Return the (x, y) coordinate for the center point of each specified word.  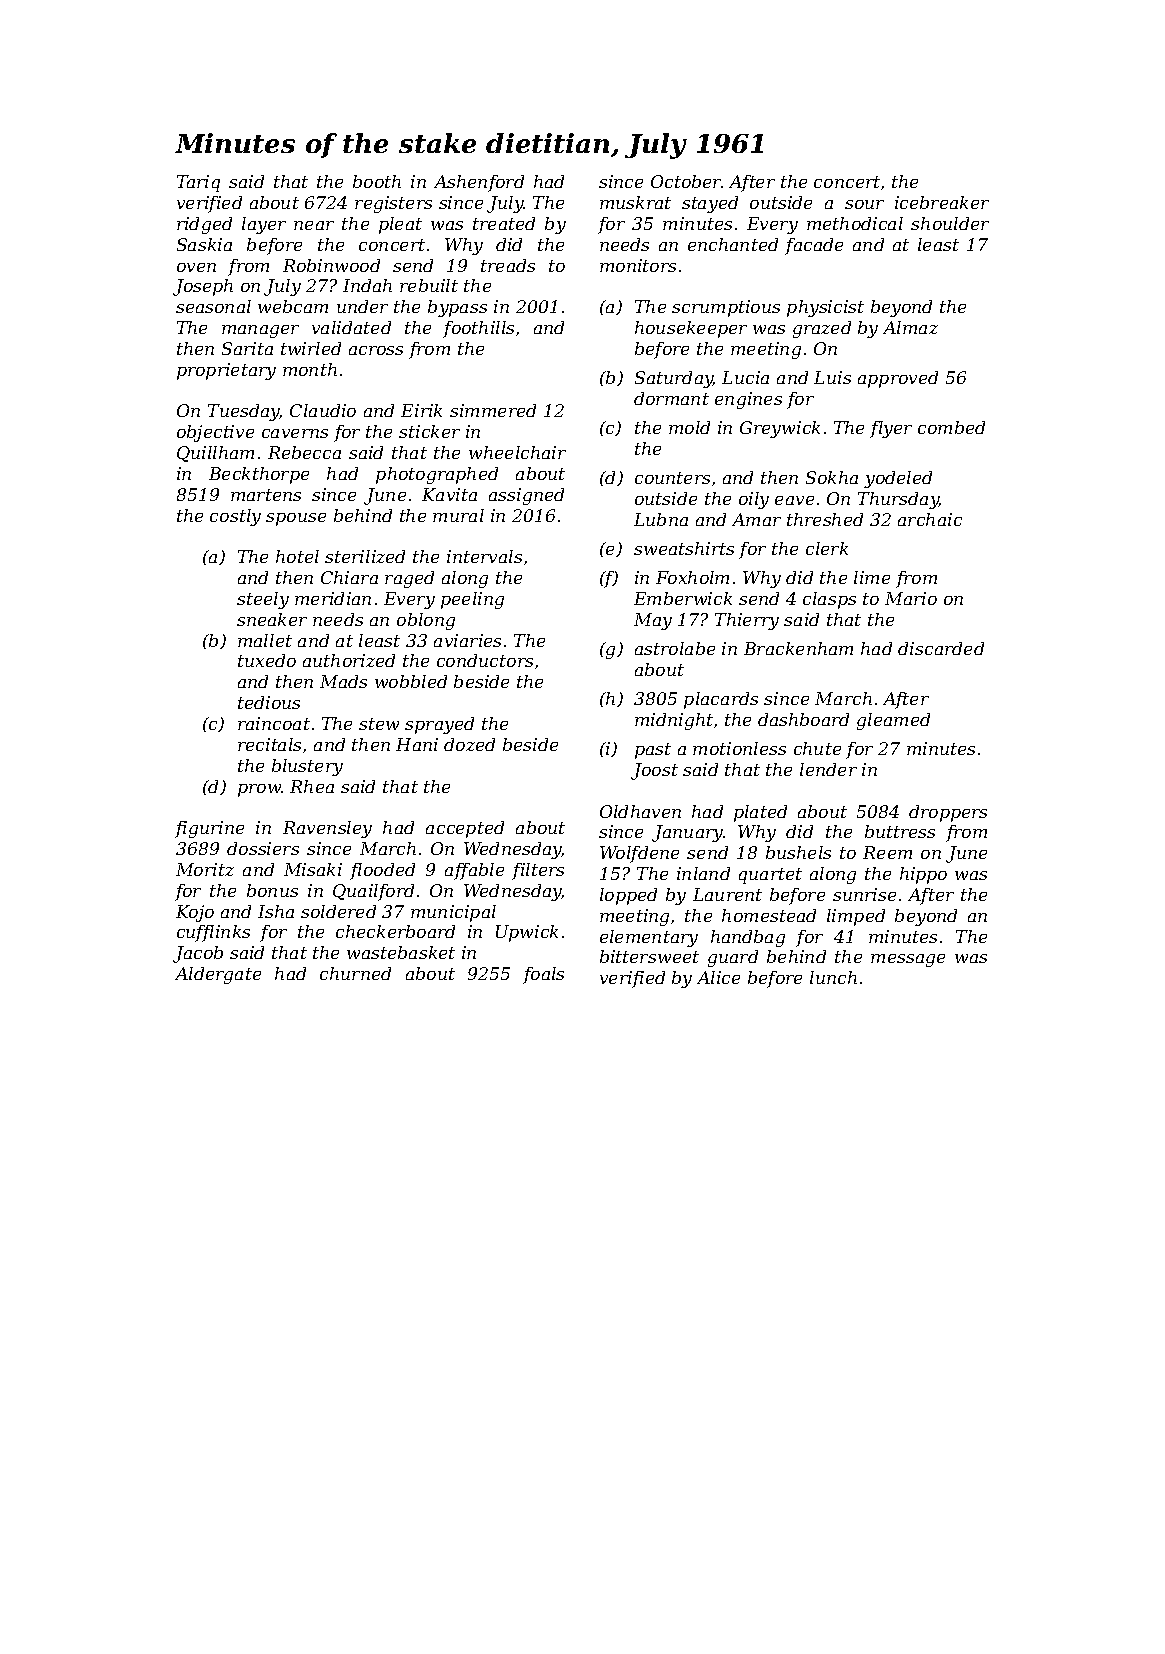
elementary (649, 938)
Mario (911, 598)
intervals (484, 556)
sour (864, 204)
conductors (485, 660)
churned (355, 973)
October (686, 181)
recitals (269, 744)
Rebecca (304, 452)
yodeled (898, 479)
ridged (204, 225)
